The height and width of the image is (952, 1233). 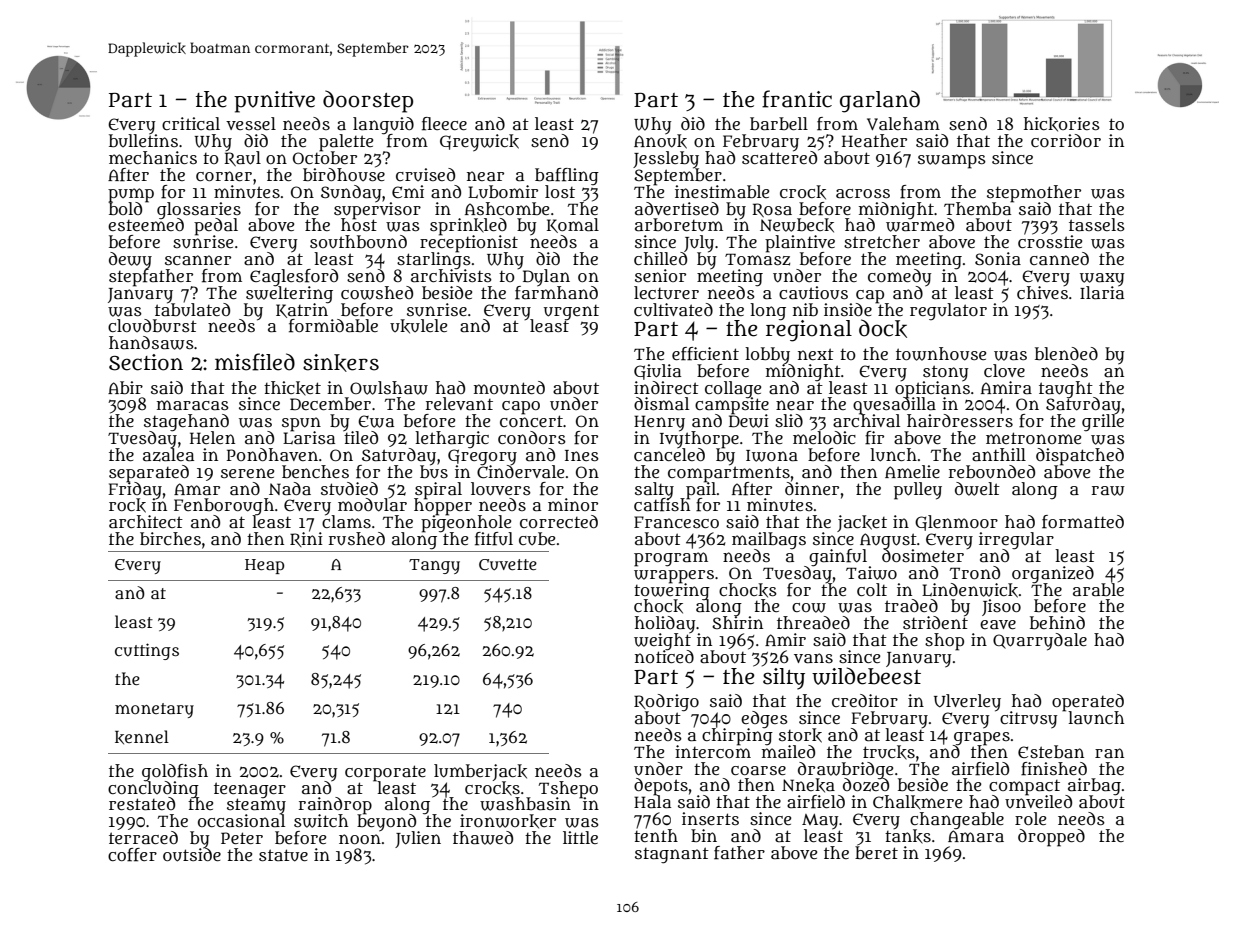 I want to click on little, so click(x=580, y=837).
